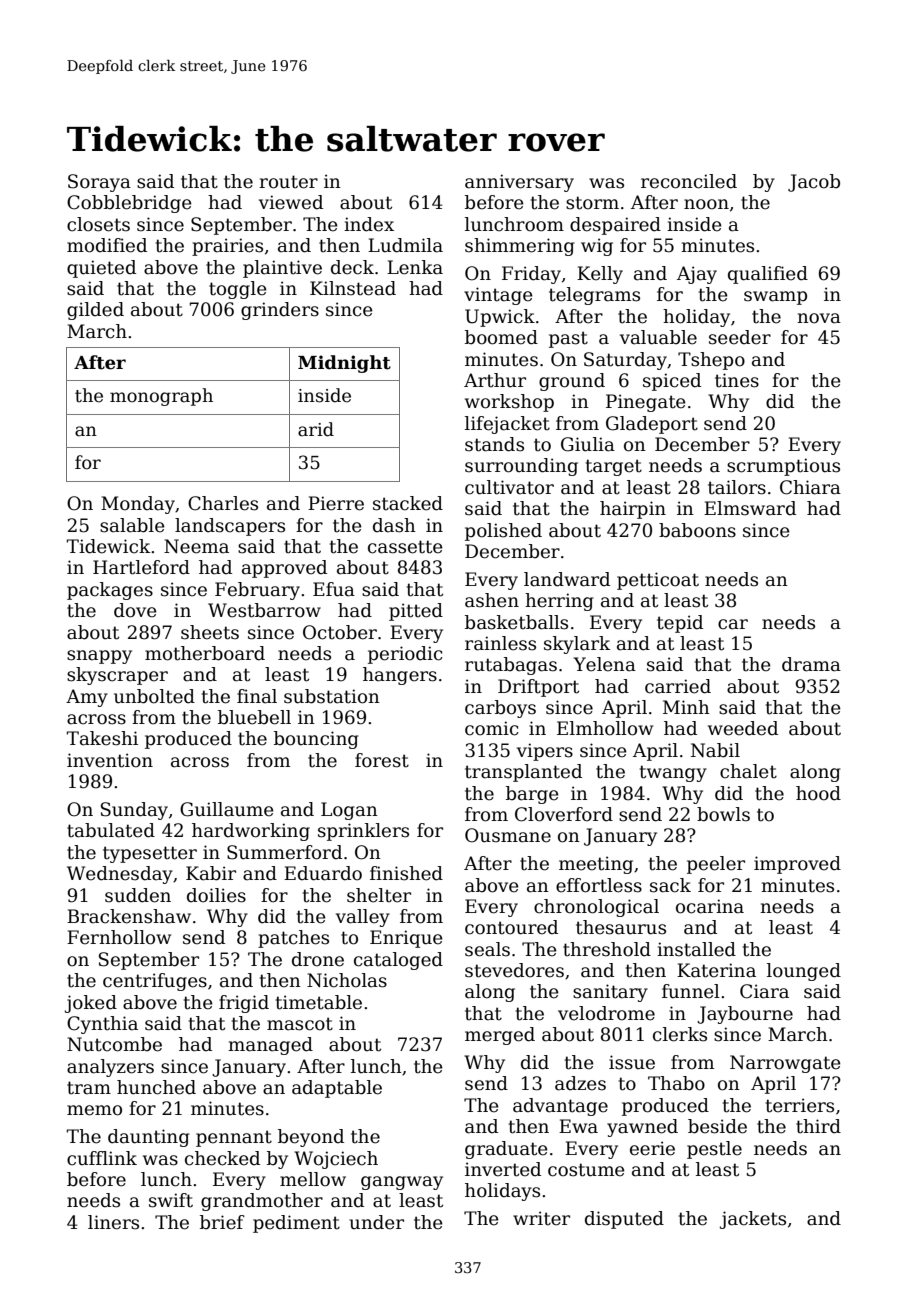 Image resolution: width=908 pixels, height=1316 pixels. What do you see at coordinates (205, 653) in the document?
I see `motherboard` at bounding box center [205, 653].
